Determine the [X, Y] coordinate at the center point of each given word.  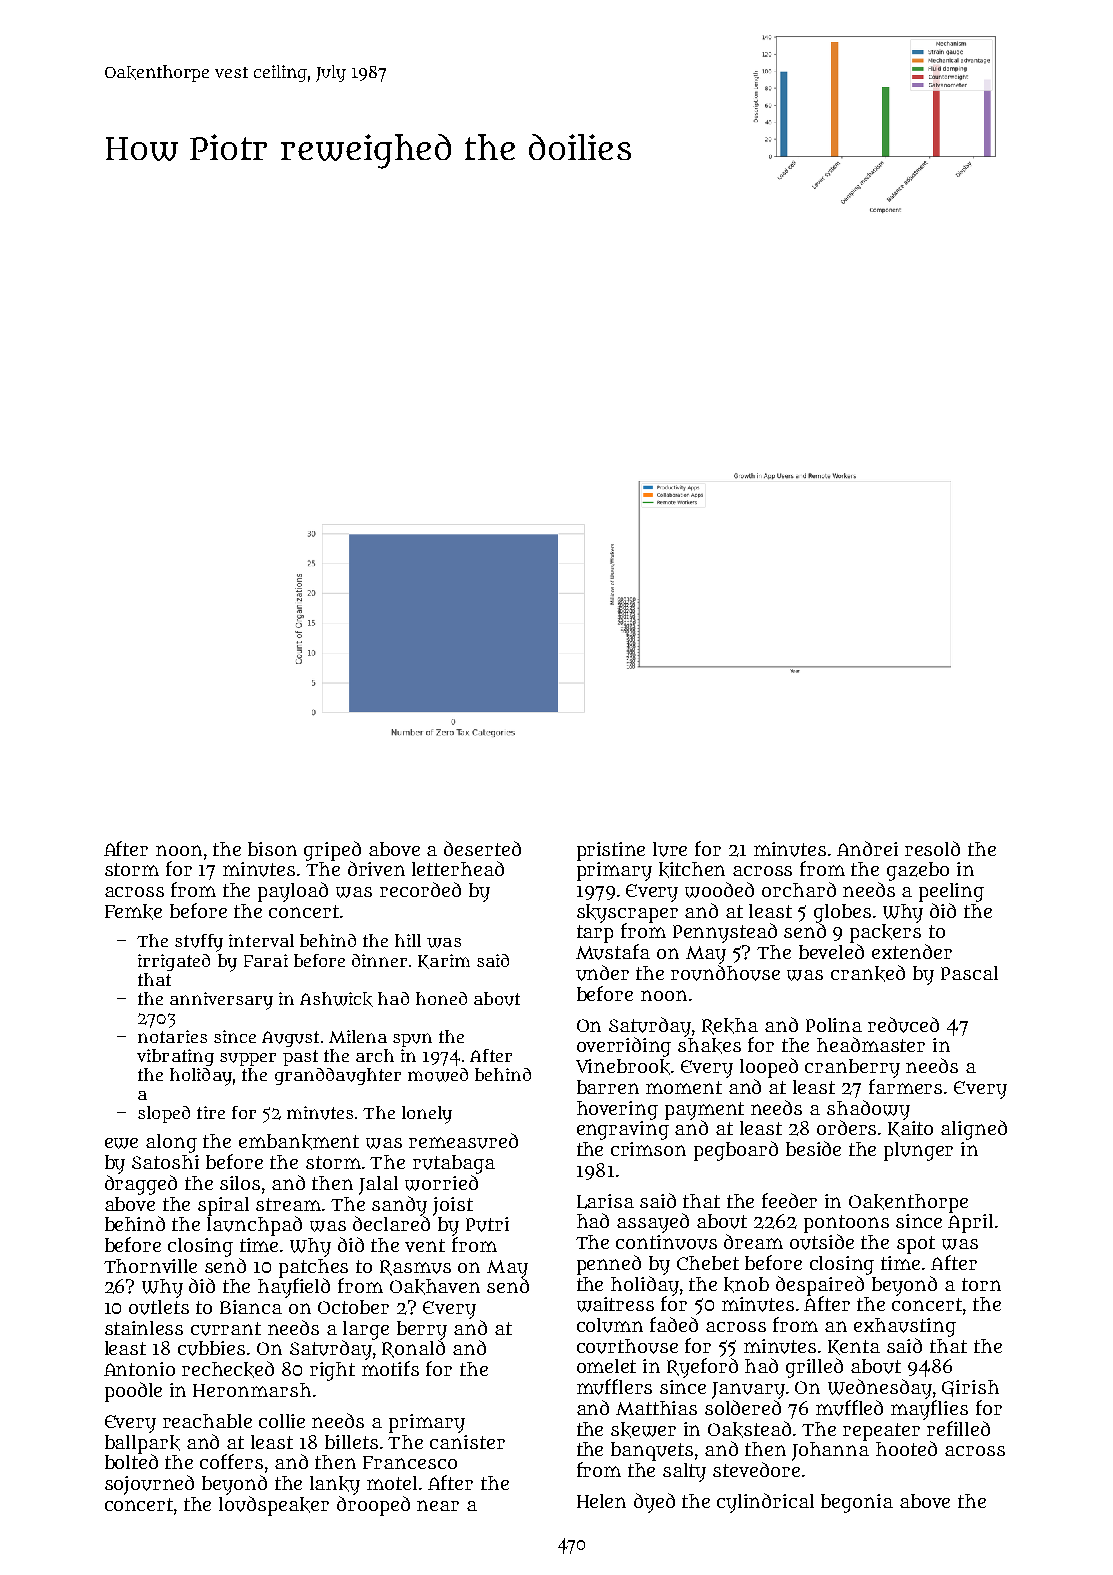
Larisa [605, 1201]
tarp [595, 934]
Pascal [969, 973]
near [438, 1505]
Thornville [150, 1266]
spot [916, 1245]
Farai [266, 960]
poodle [133, 1392]
